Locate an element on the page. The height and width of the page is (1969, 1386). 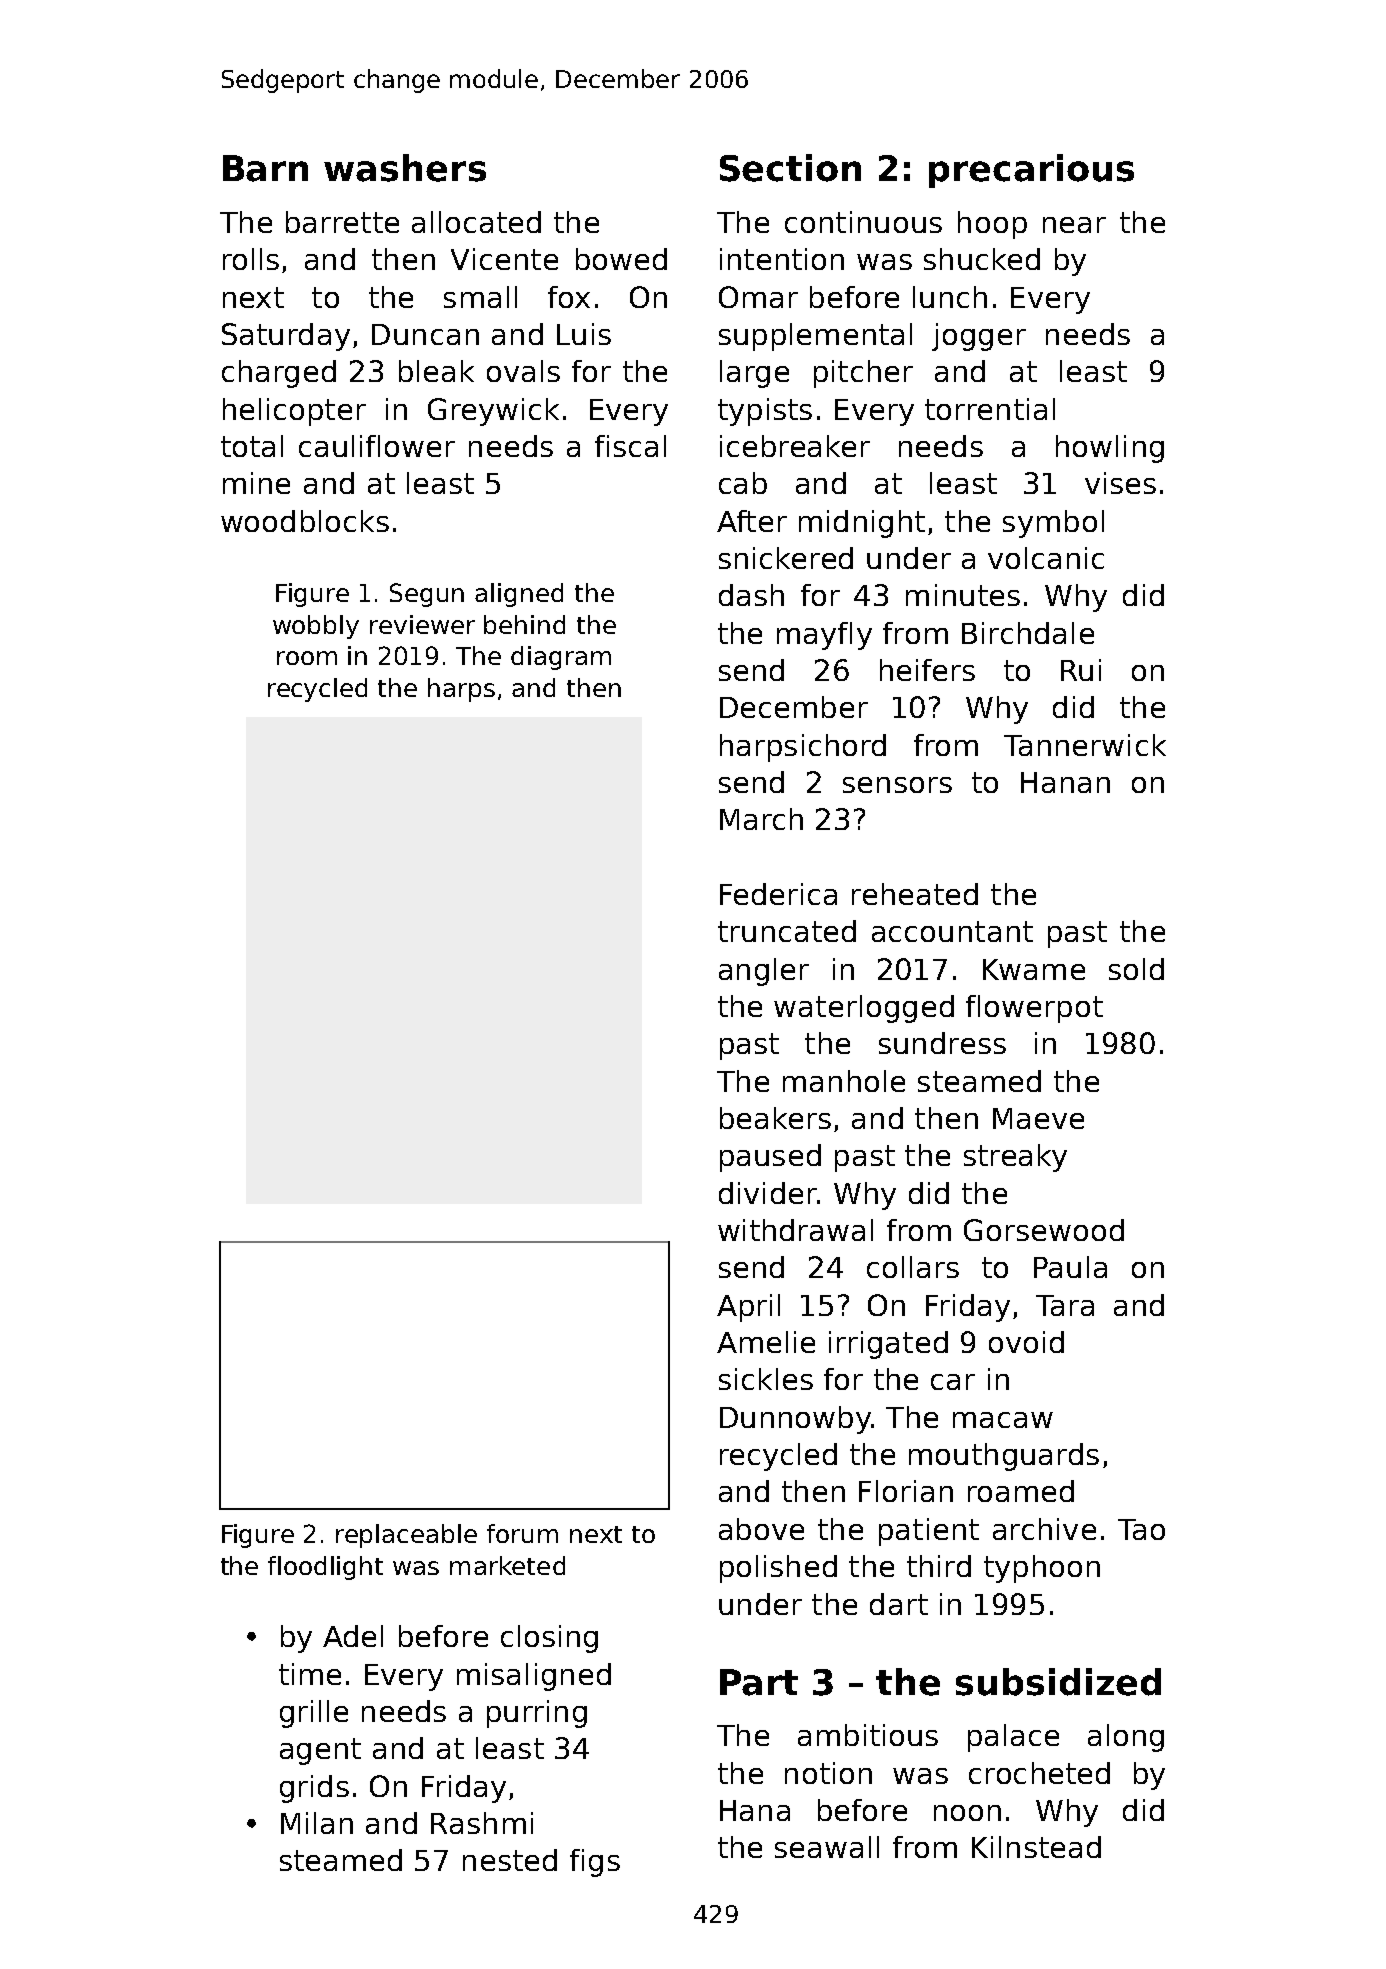
forum is located at coordinates (522, 1533).
